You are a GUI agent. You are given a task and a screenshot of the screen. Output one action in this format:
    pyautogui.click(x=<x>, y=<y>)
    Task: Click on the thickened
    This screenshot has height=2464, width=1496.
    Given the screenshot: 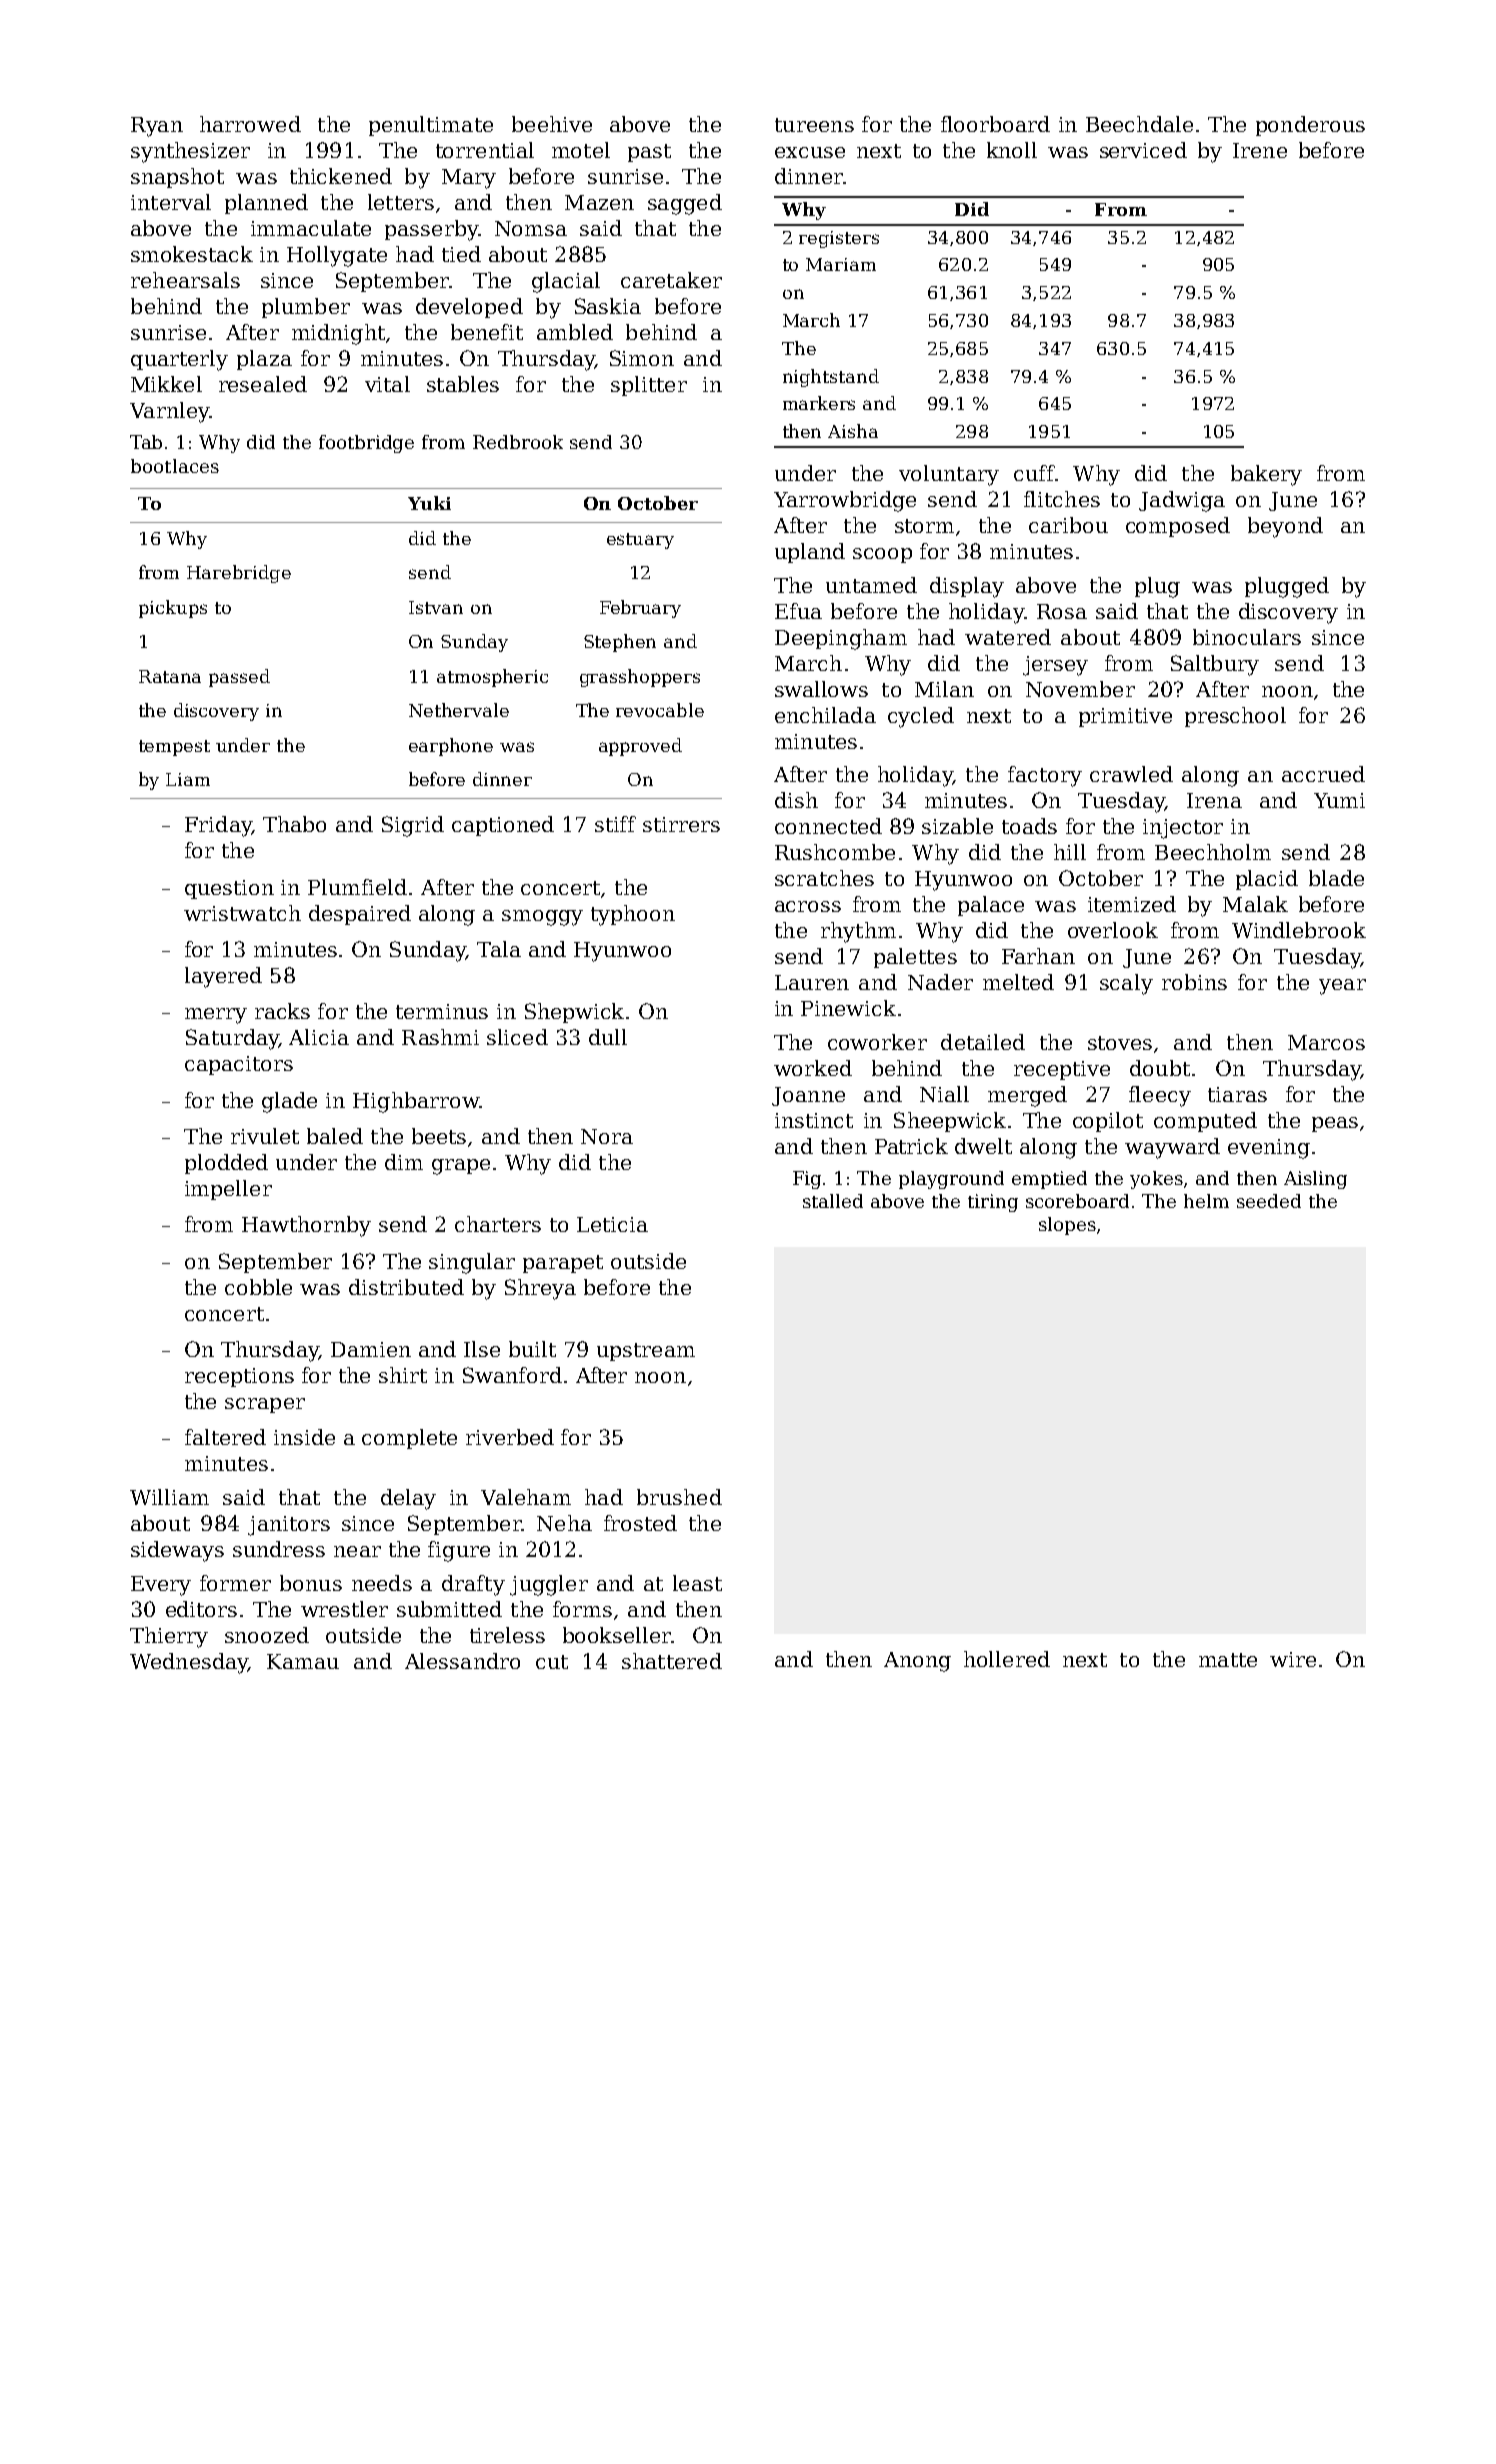 What is the action you would take?
    pyautogui.click(x=341, y=176)
